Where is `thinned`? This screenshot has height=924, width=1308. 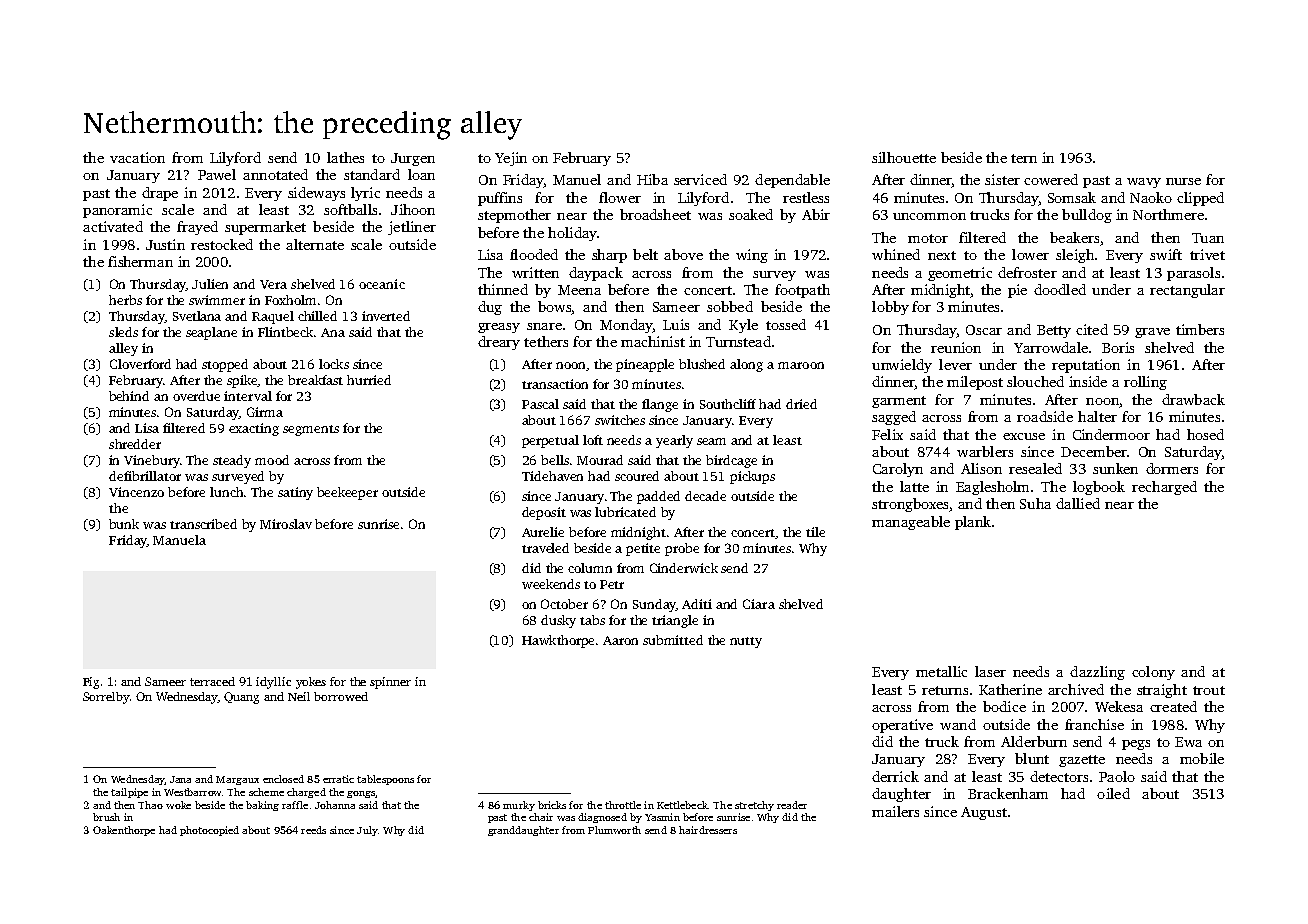
thinned is located at coordinates (503, 289).
